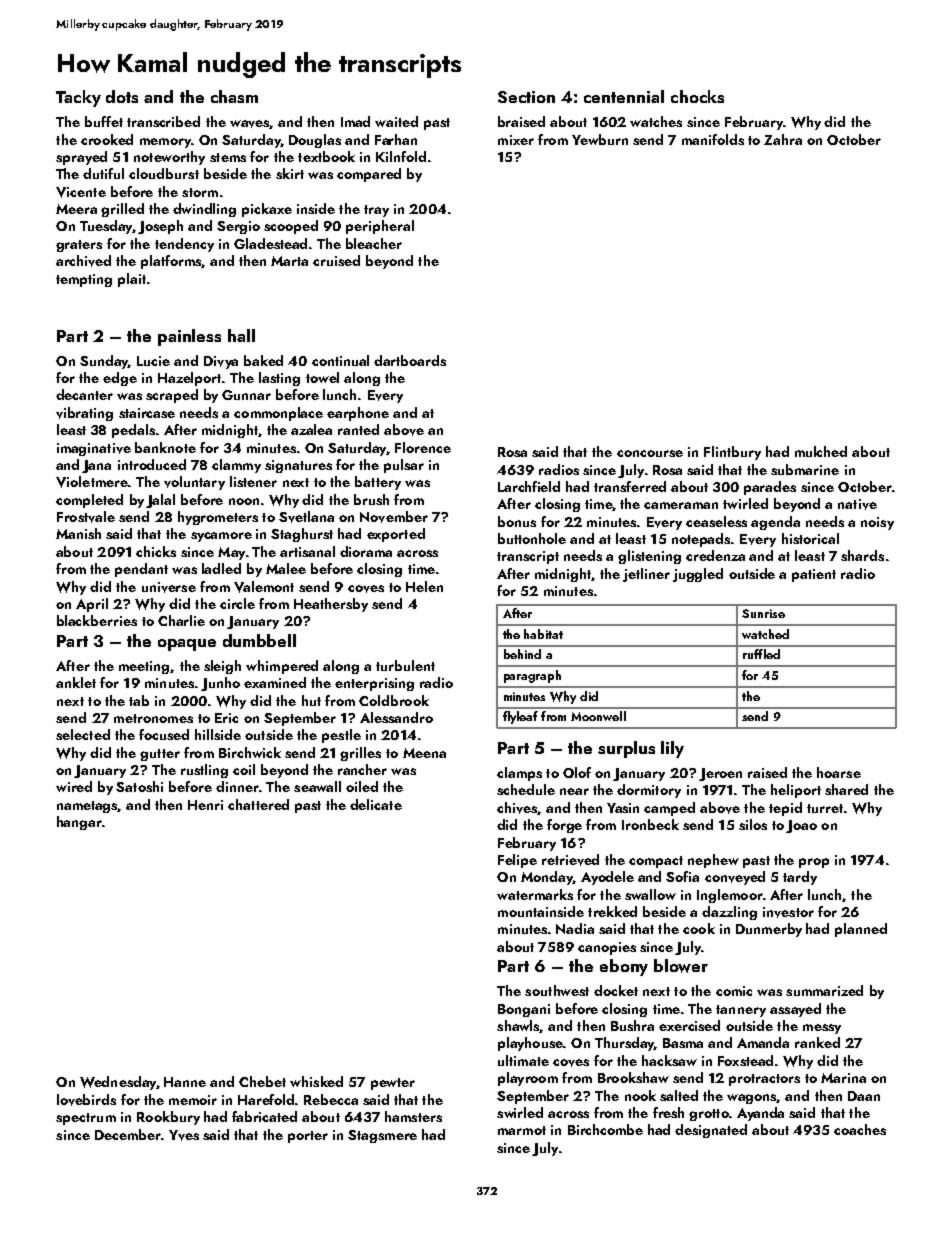  Describe the element at coordinates (713, 139) in the page. I see `manifolds` at that location.
